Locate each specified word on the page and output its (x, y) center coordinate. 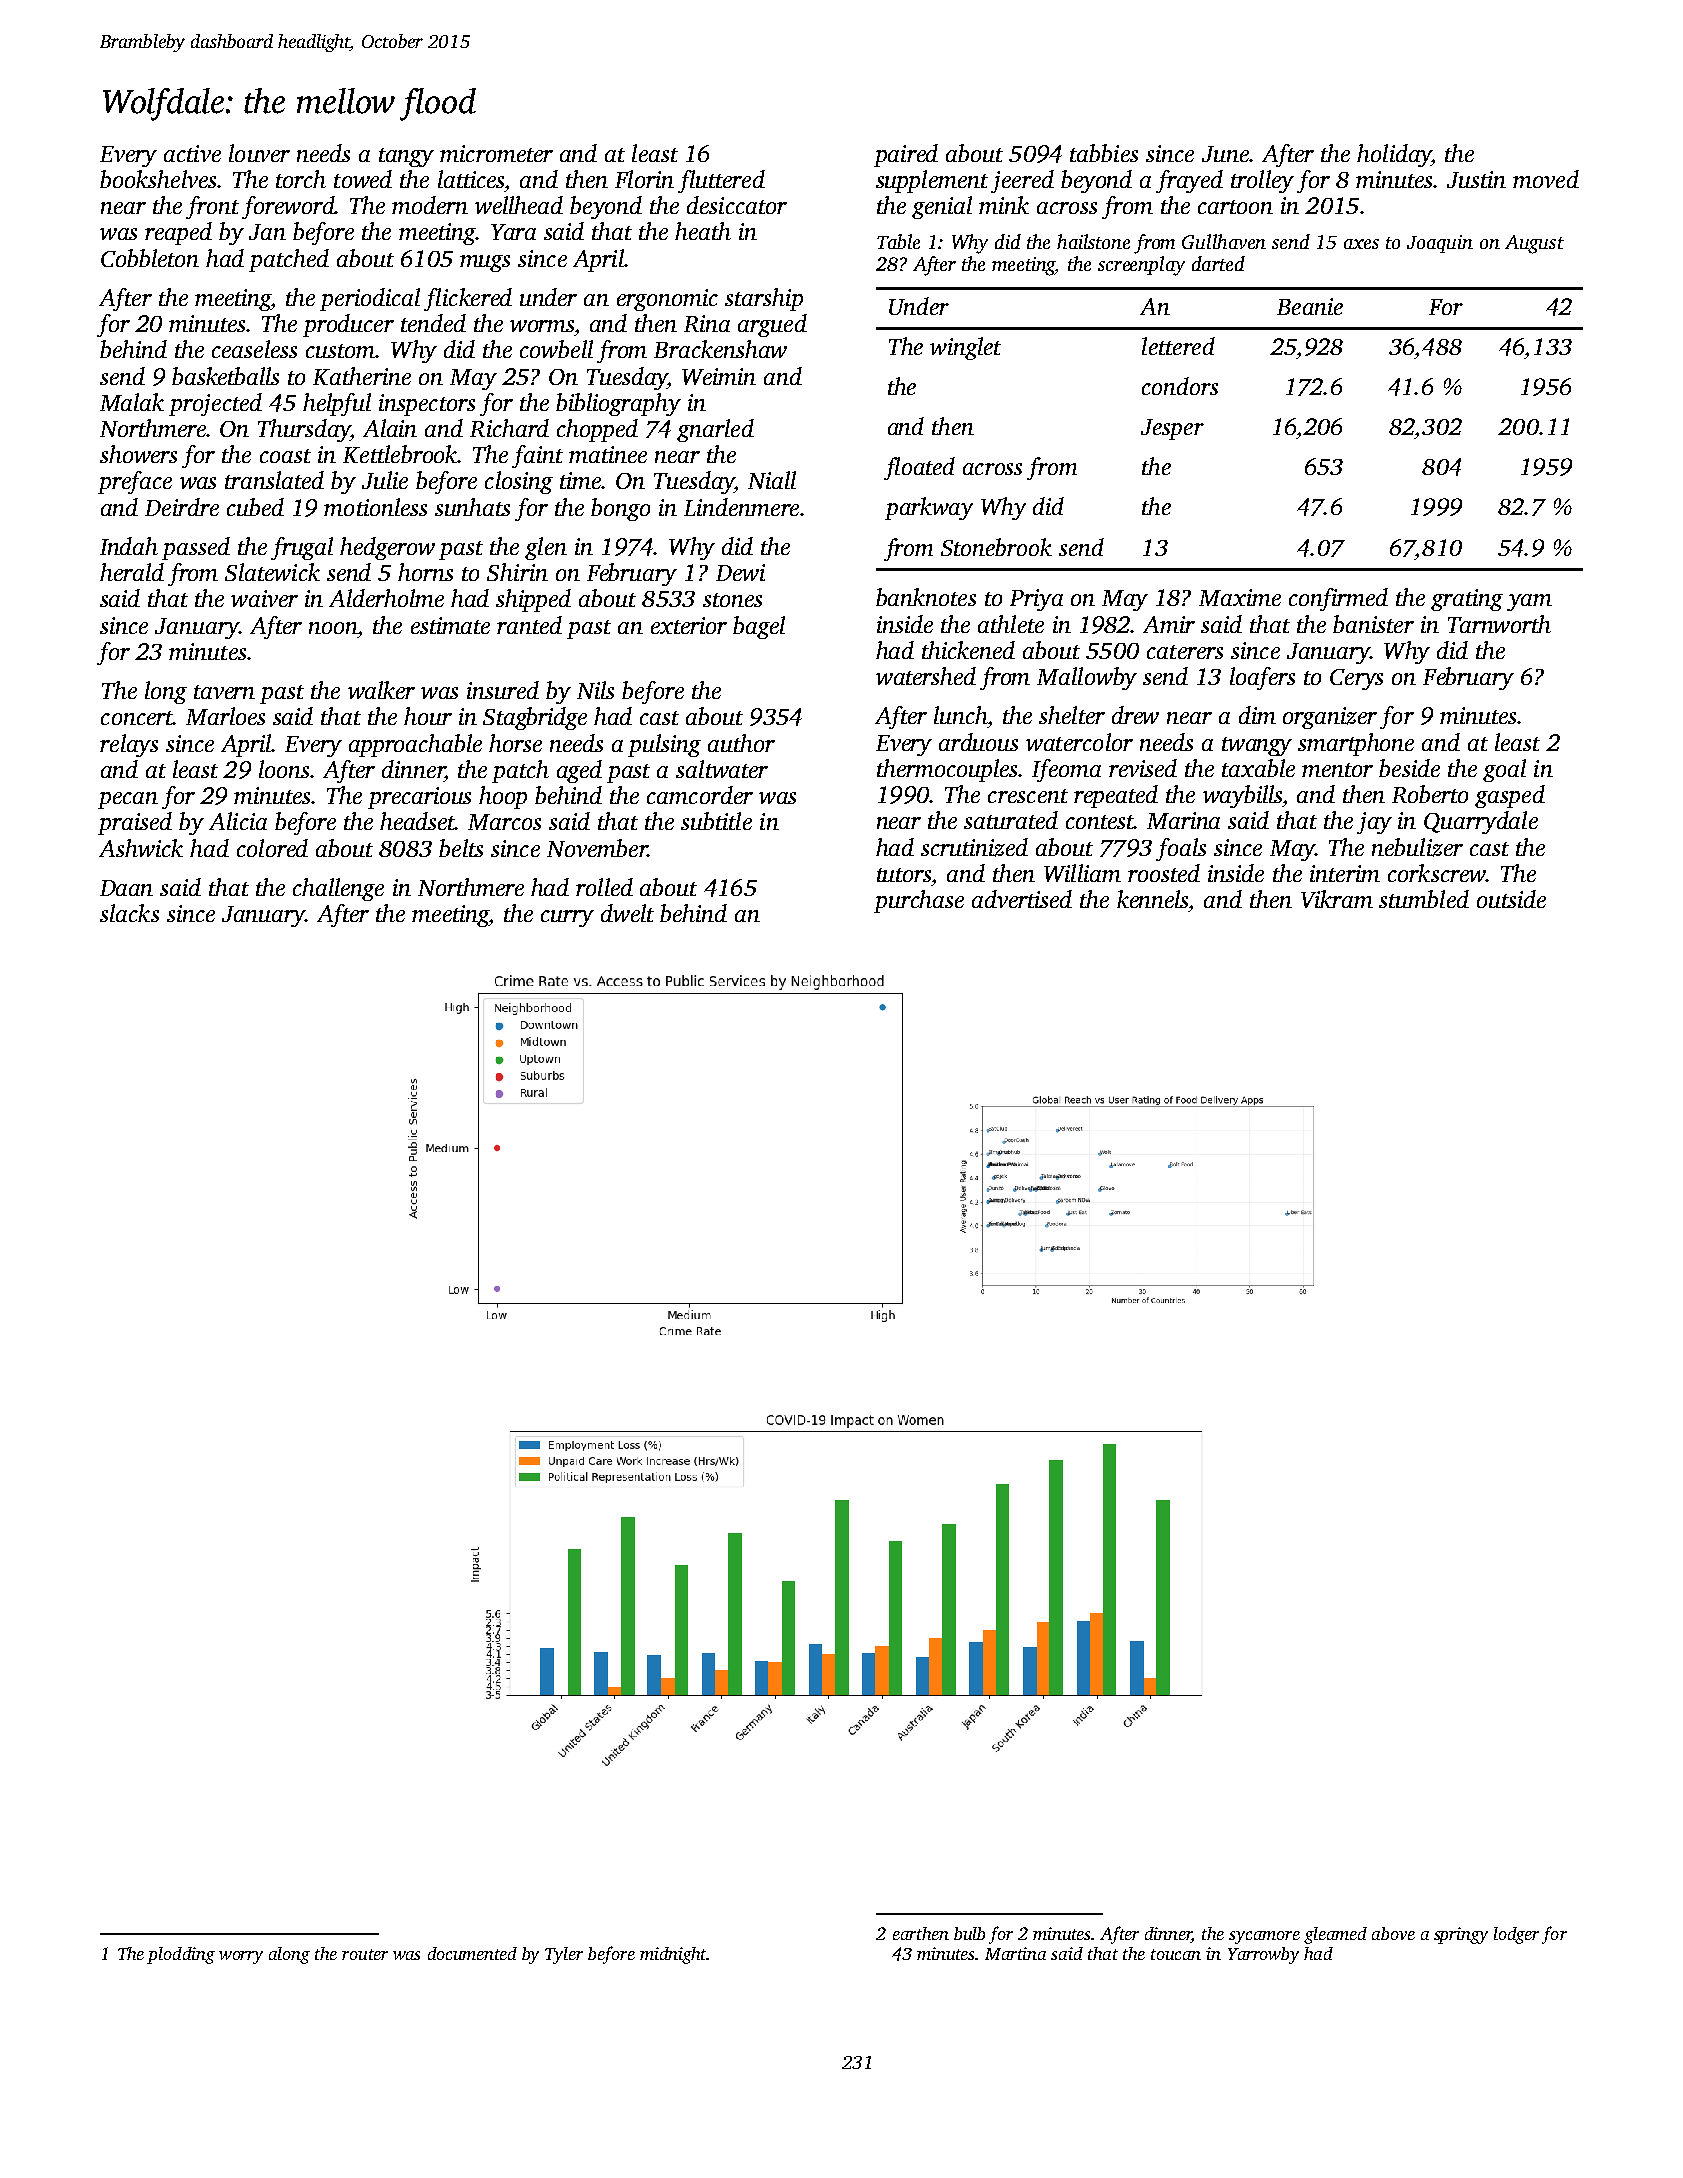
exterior (689, 625)
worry (241, 1957)
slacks (129, 913)
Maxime (1240, 597)
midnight (673, 1955)
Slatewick (272, 572)
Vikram (1337, 899)
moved (1546, 179)
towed (363, 179)
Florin (644, 179)
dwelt (627, 913)
